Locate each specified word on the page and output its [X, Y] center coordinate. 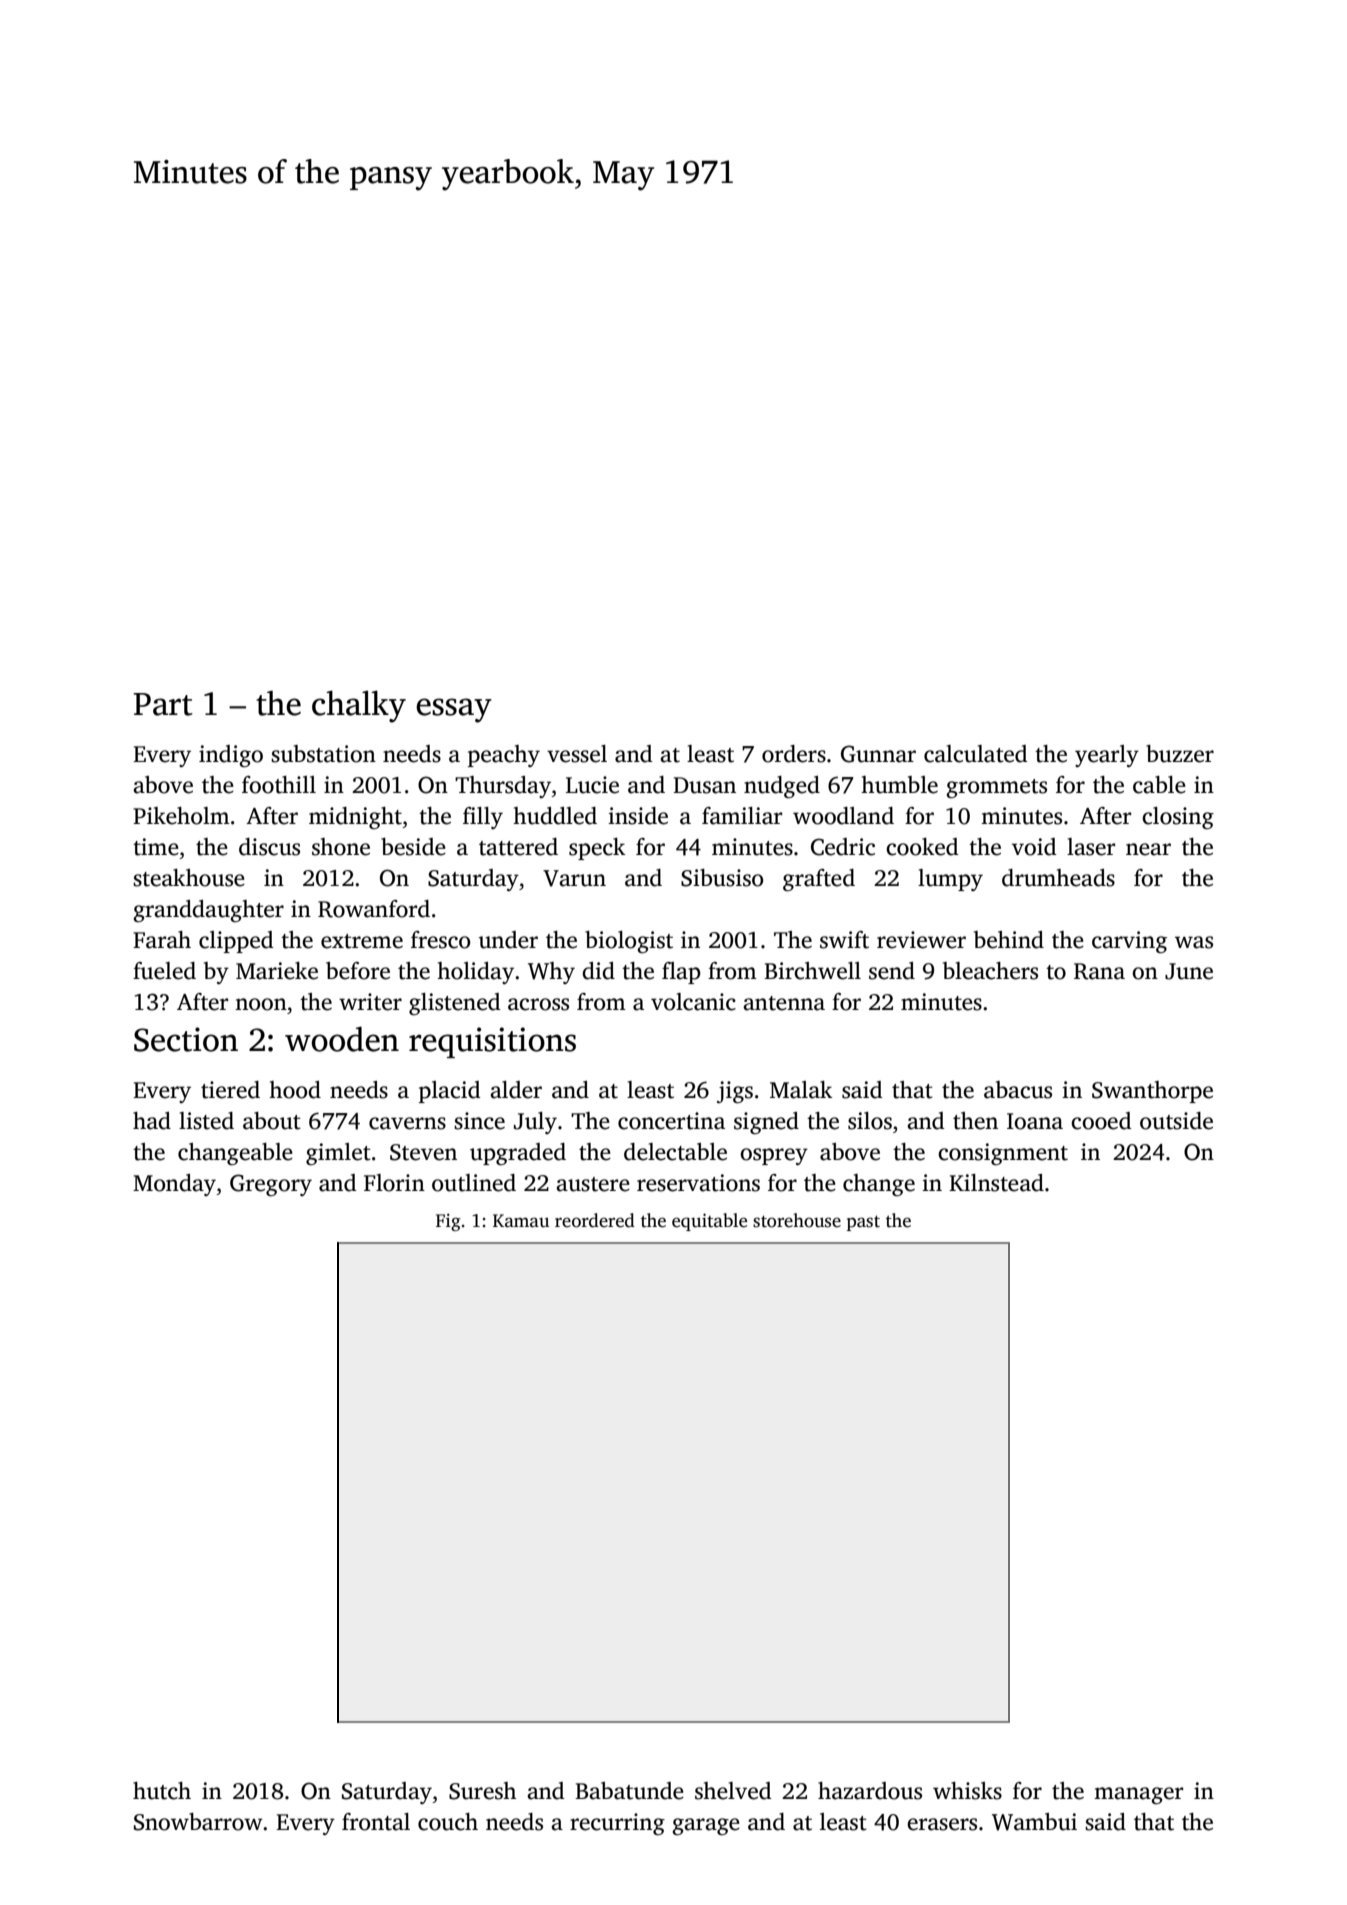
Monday [174, 1185]
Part [163, 704]
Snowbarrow [198, 1822]
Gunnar [878, 754]
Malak [801, 1090]
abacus [1018, 1090]
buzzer [1180, 754]
